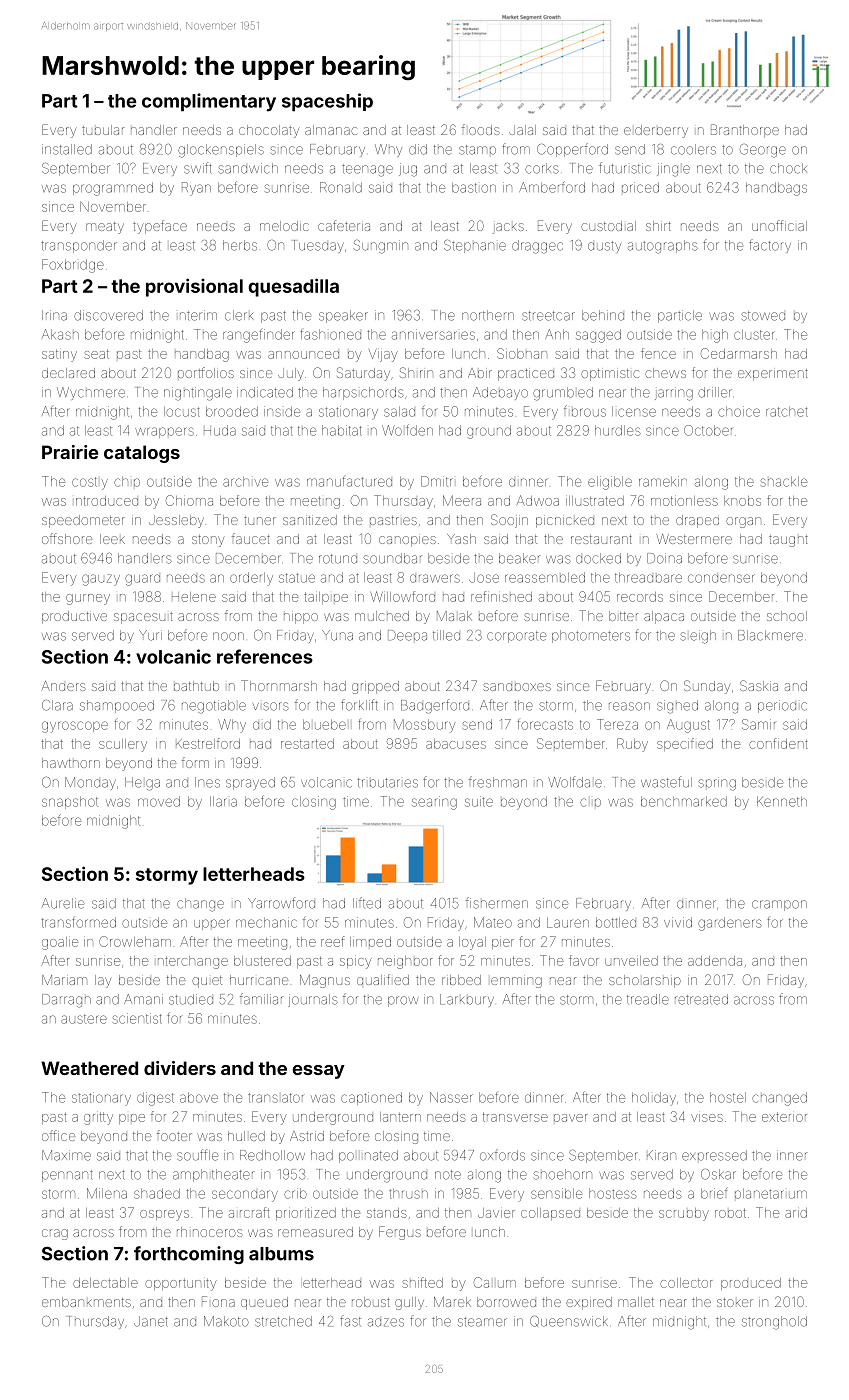 The width and height of the screenshot is (849, 1400). I want to click on Nasser, so click(451, 1097).
